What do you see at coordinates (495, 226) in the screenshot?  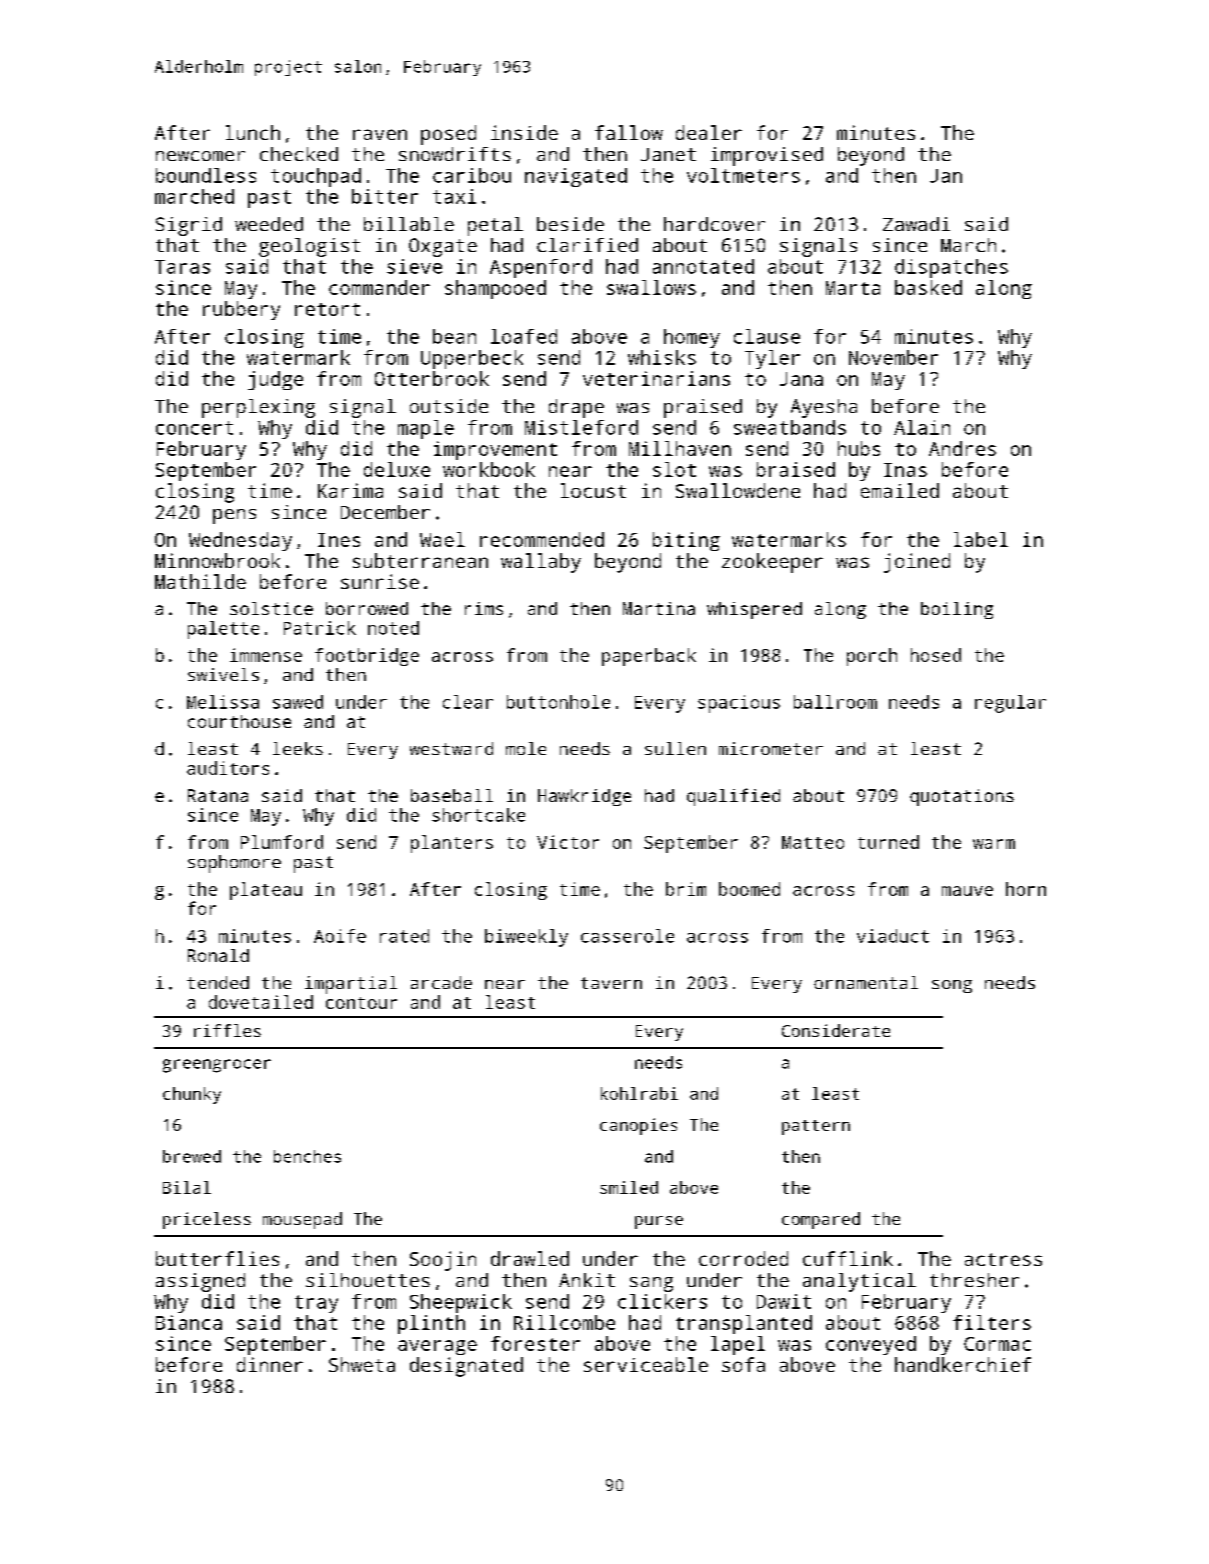 I see `petal` at bounding box center [495, 226].
